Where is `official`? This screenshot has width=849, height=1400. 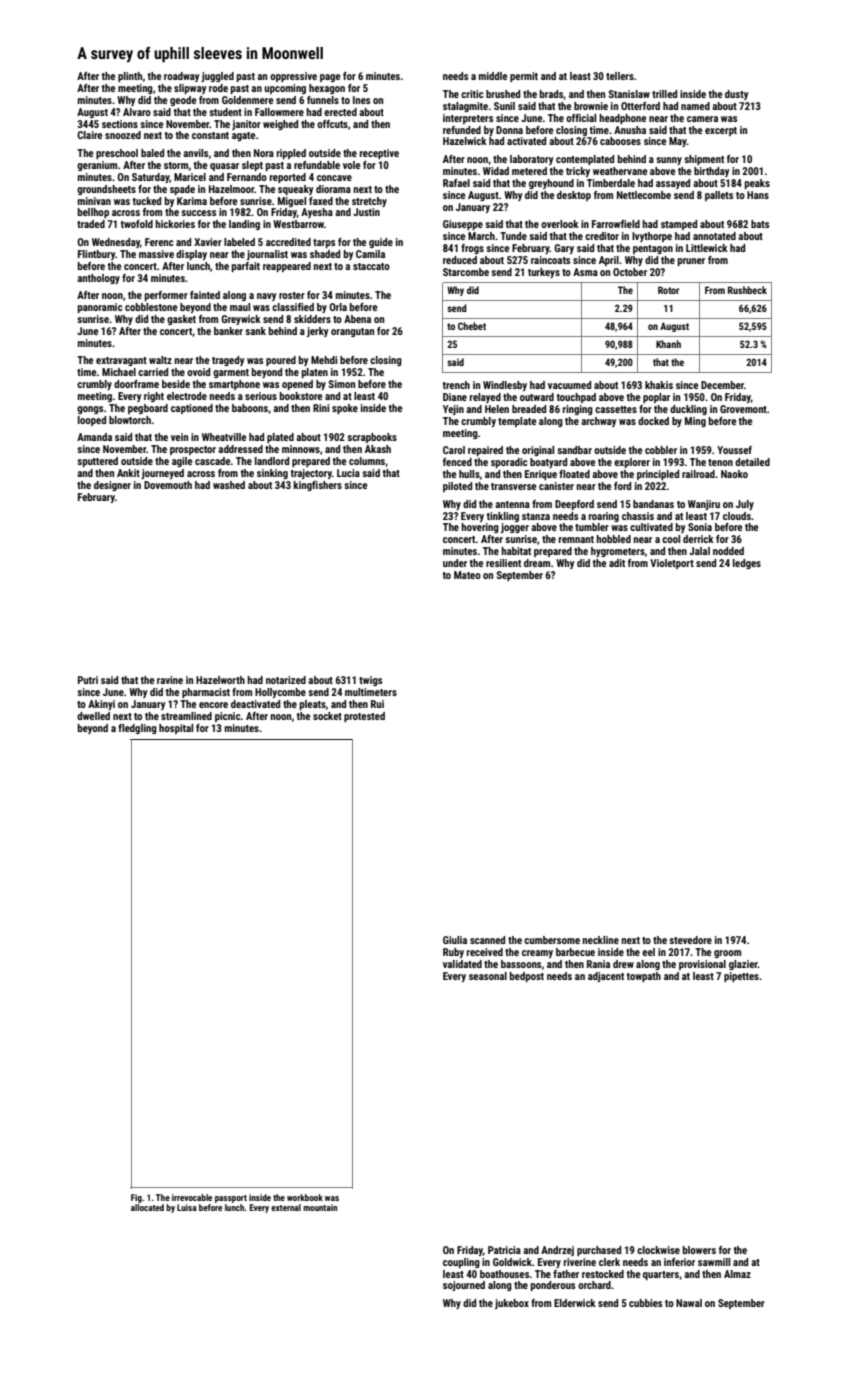 official is located at coordinates (581, 118).
